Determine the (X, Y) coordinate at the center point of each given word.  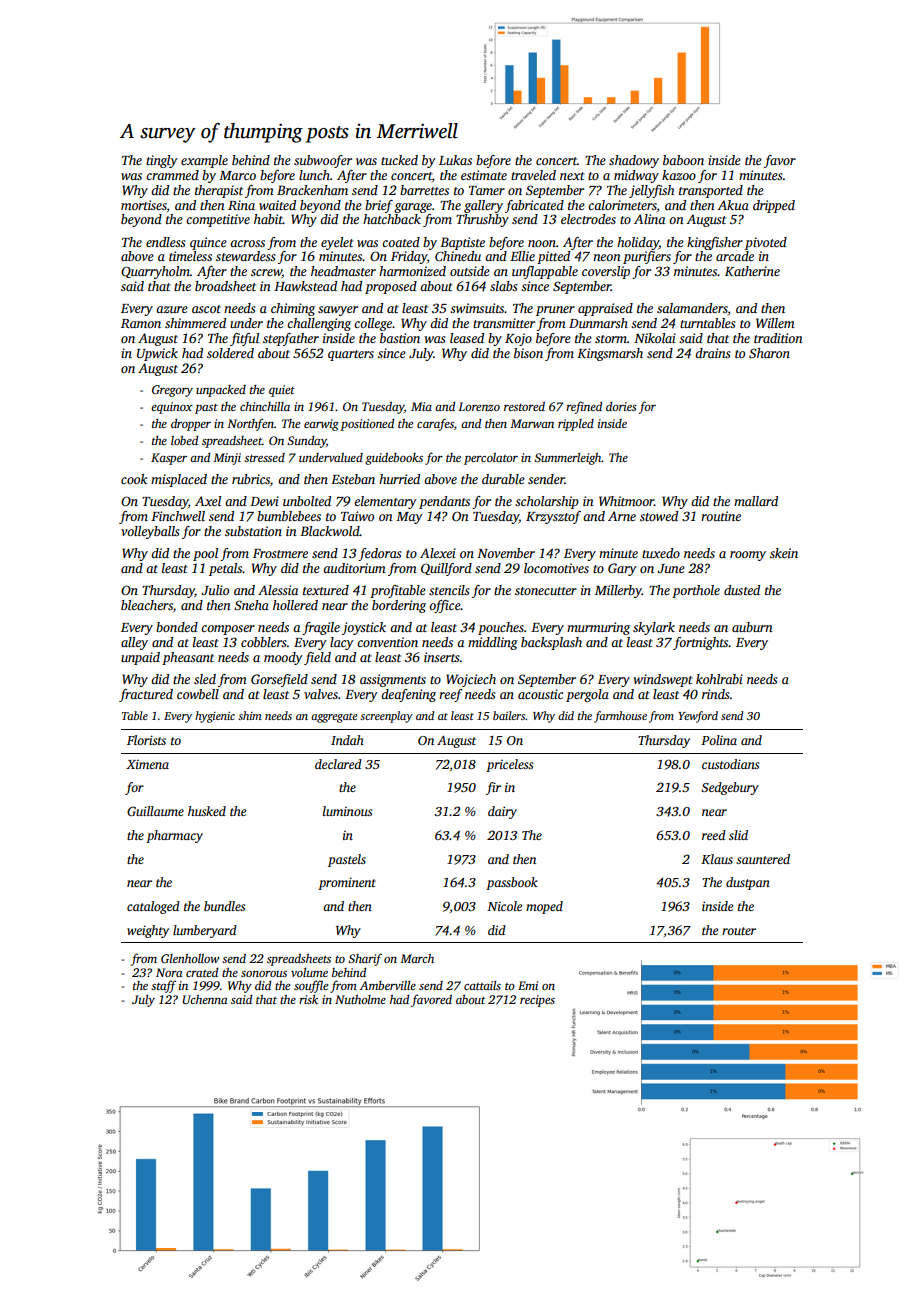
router (739, 931)
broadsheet (225, 286)
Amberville (388, 985)
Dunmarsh (598, 323)
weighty (148, 931)
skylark (654, 628)
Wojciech (471, 680)
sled (205, 679)
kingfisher (715, 243)
